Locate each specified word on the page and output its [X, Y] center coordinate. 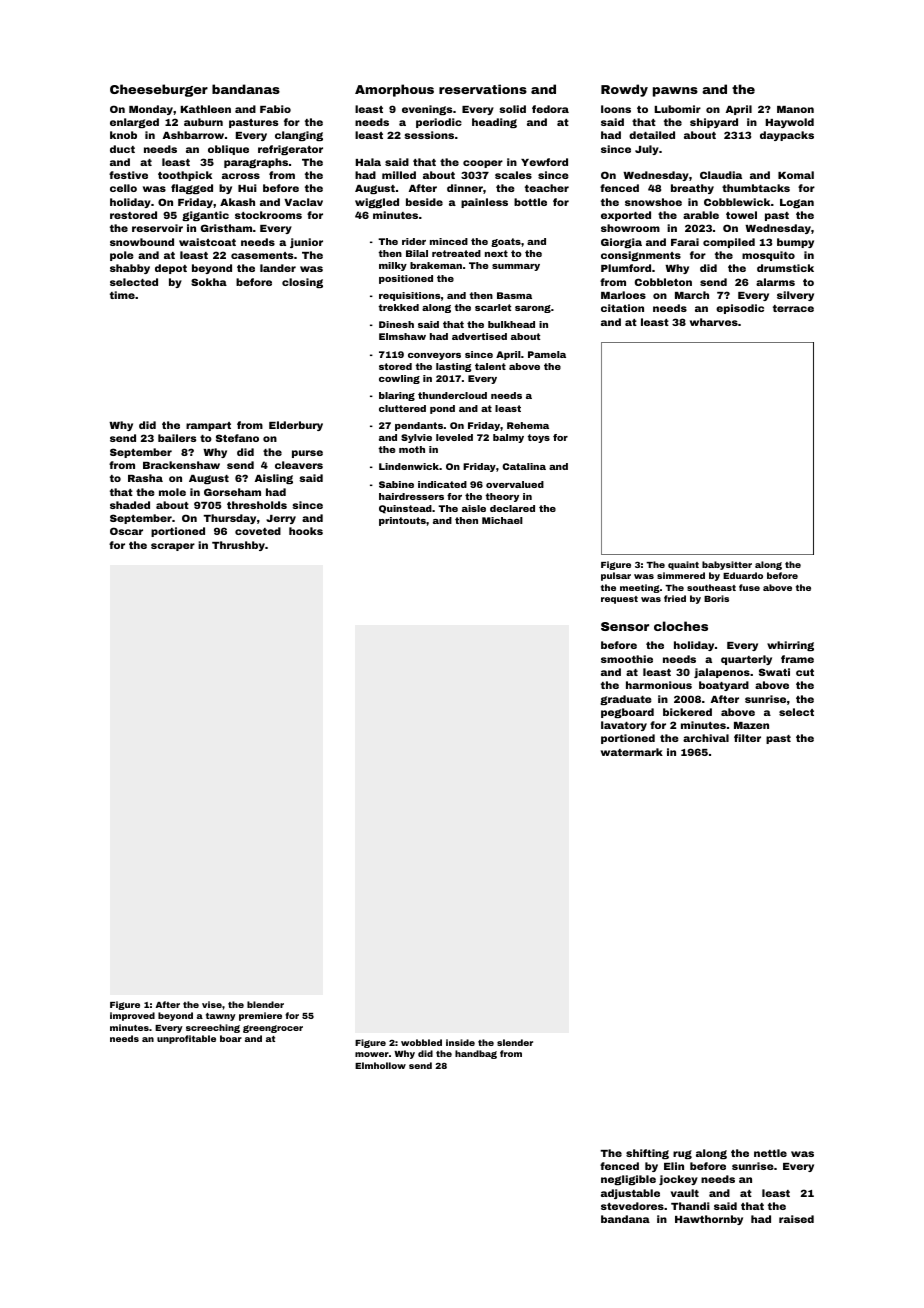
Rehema [528, 425]
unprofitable [186, 1039]
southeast [711, 587]
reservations [483, 89]
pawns [675, 92]
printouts [402, 521]
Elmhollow [380, 1065]
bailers [177, 438]
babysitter [727, 565]
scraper [173, 547]
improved [132, 1016]
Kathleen [206, 109]
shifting [647, 1154]
